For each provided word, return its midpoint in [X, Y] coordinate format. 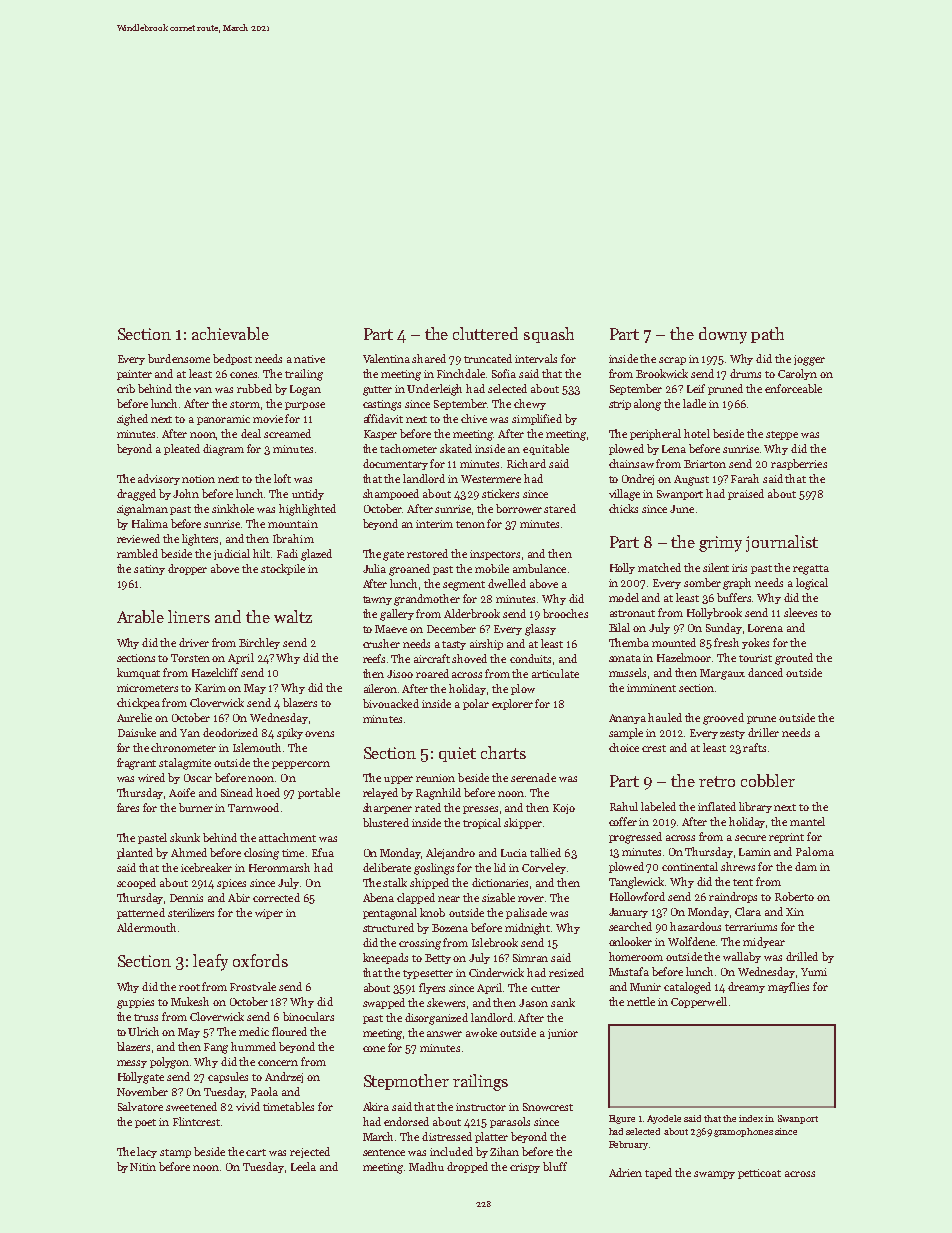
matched [659, 567]
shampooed [391, 494]
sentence [384, 1152]
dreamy [746, 987]
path [767, 335]
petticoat [759, 1174]
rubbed [254, 388]
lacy [147, 1152]
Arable [140, 616]
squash [549, 335]
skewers [446, 1002]
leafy [210, 962]
